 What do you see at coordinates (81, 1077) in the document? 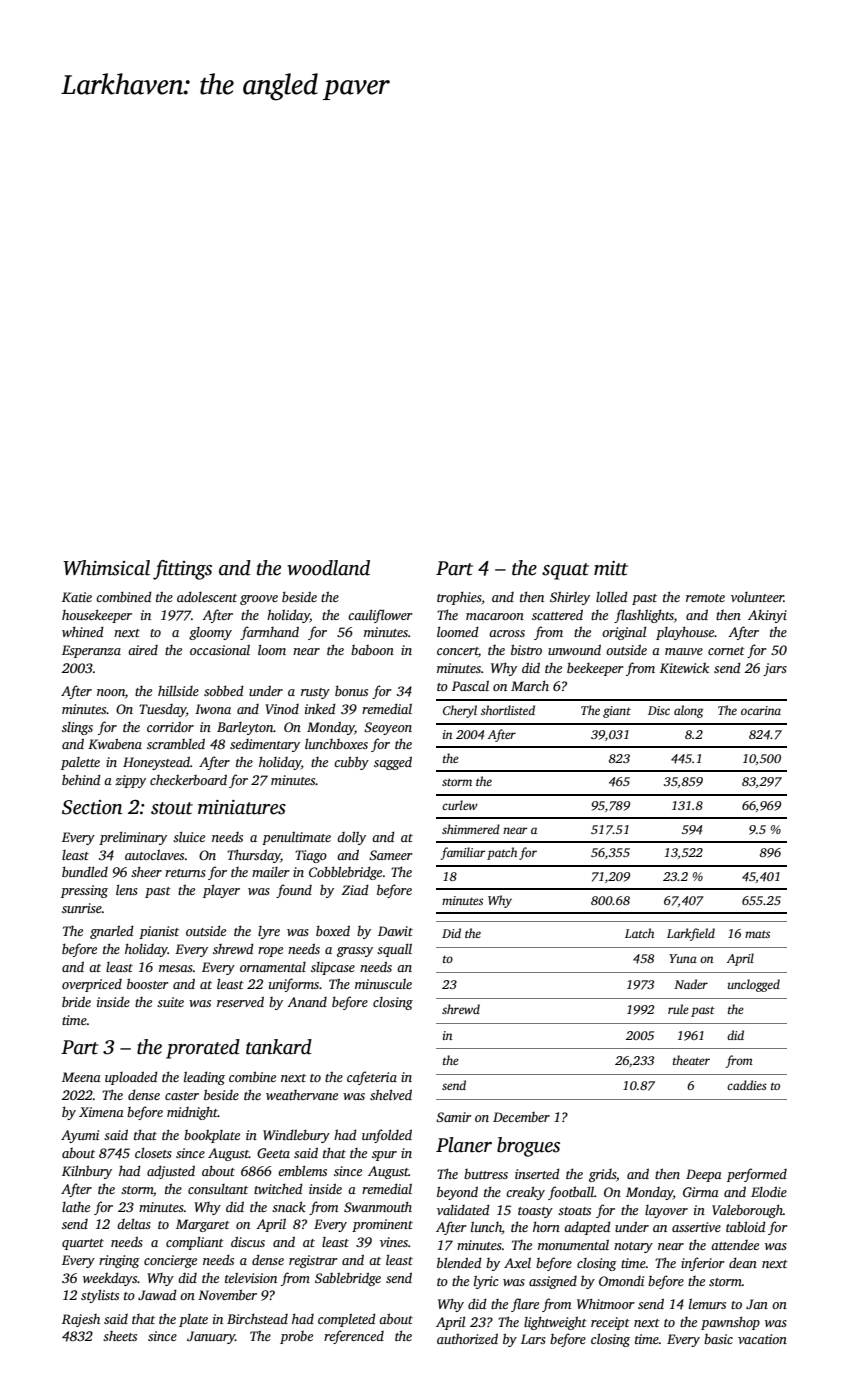
I see `Meena` at bounding box center [81, 1077].
